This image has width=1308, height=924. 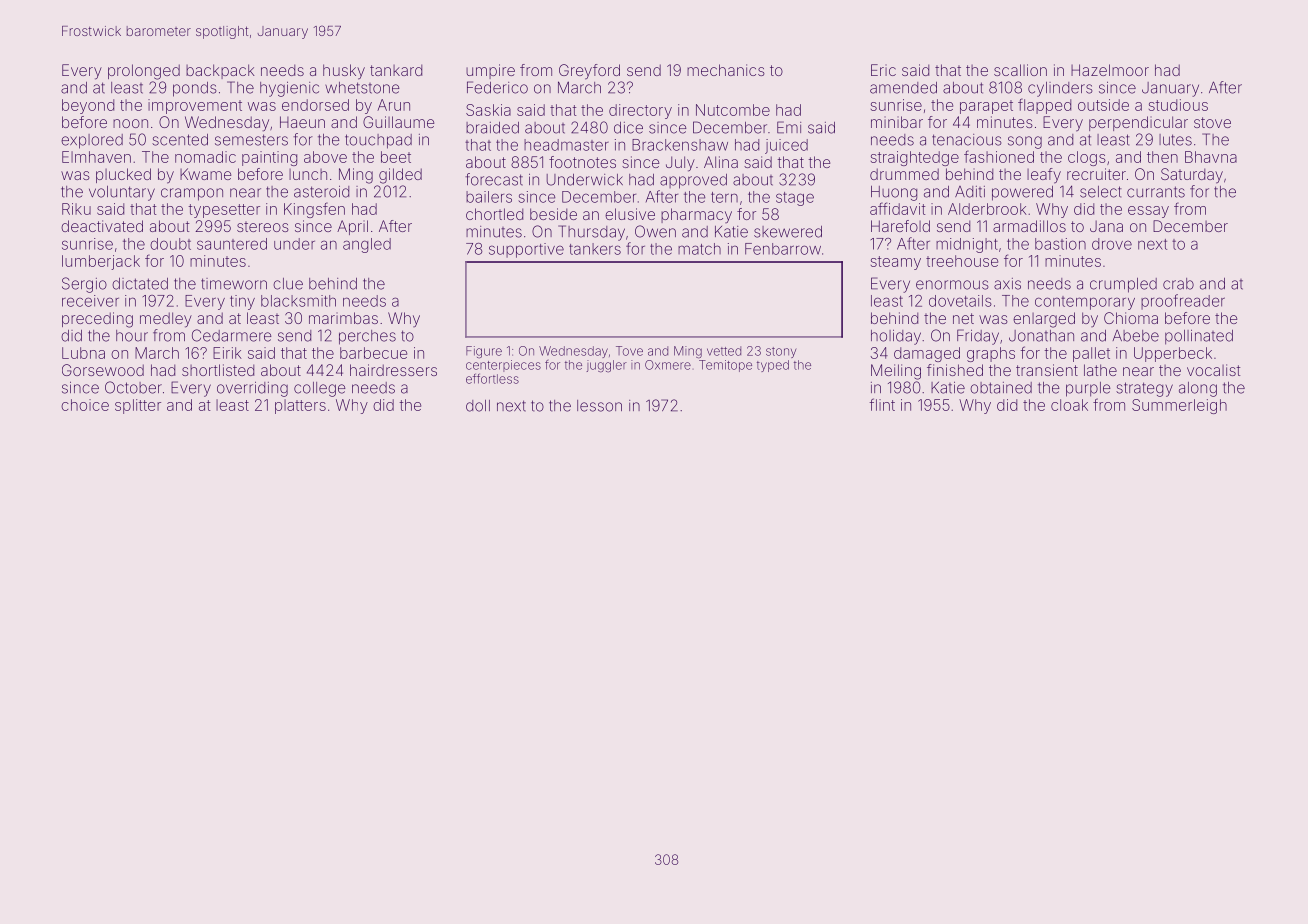 I want to click on dictated, so click(x=140, y=284).
